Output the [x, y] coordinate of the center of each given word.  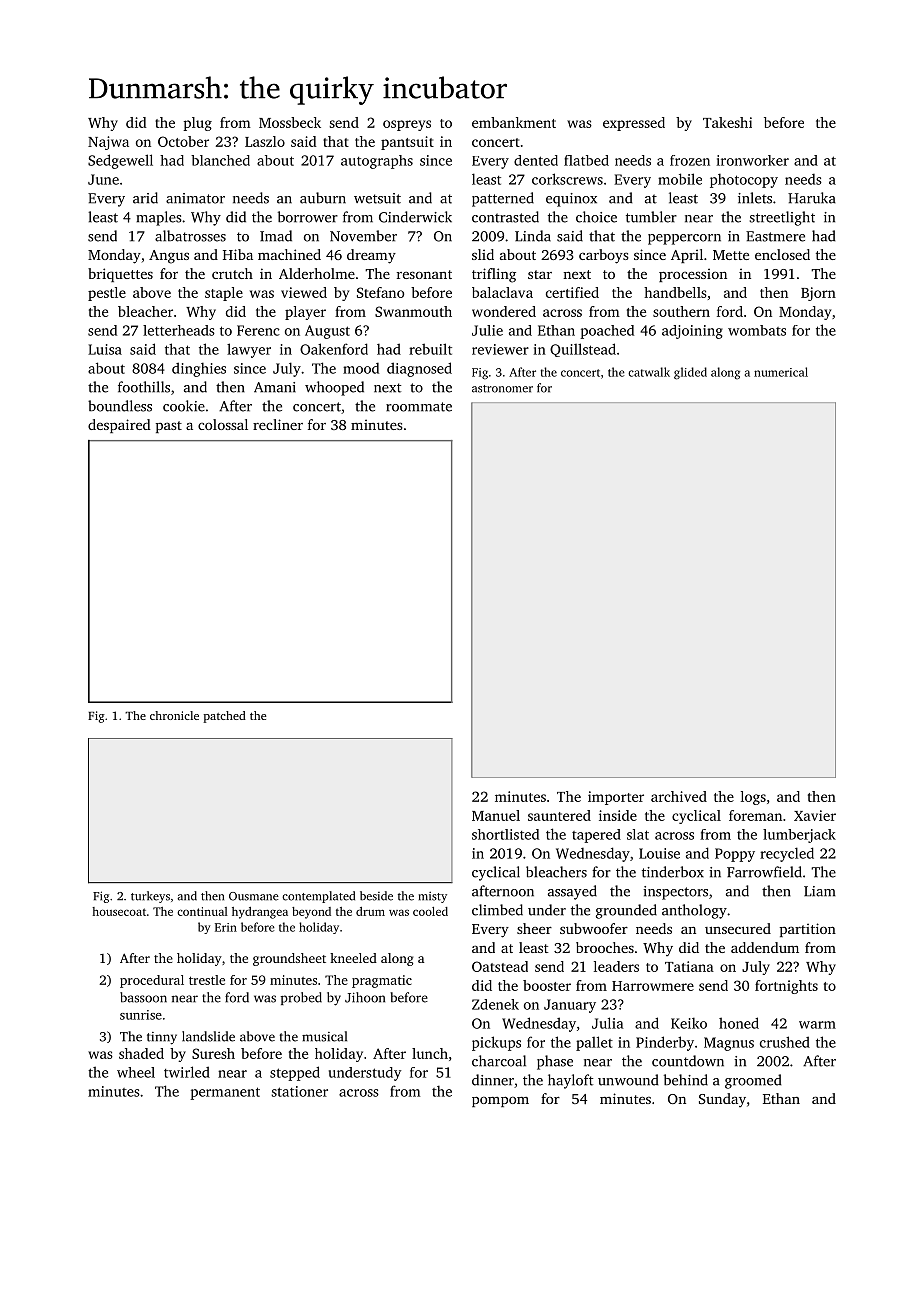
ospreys [407, 125]
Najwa [108, 143]
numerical [781, 372]
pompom [500, 1101]
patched [224, 717]
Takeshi [727, 122]
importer [616, 798]
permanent [225, 1093]
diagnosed [419, 369]
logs [753, 798]
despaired [119, 426]
